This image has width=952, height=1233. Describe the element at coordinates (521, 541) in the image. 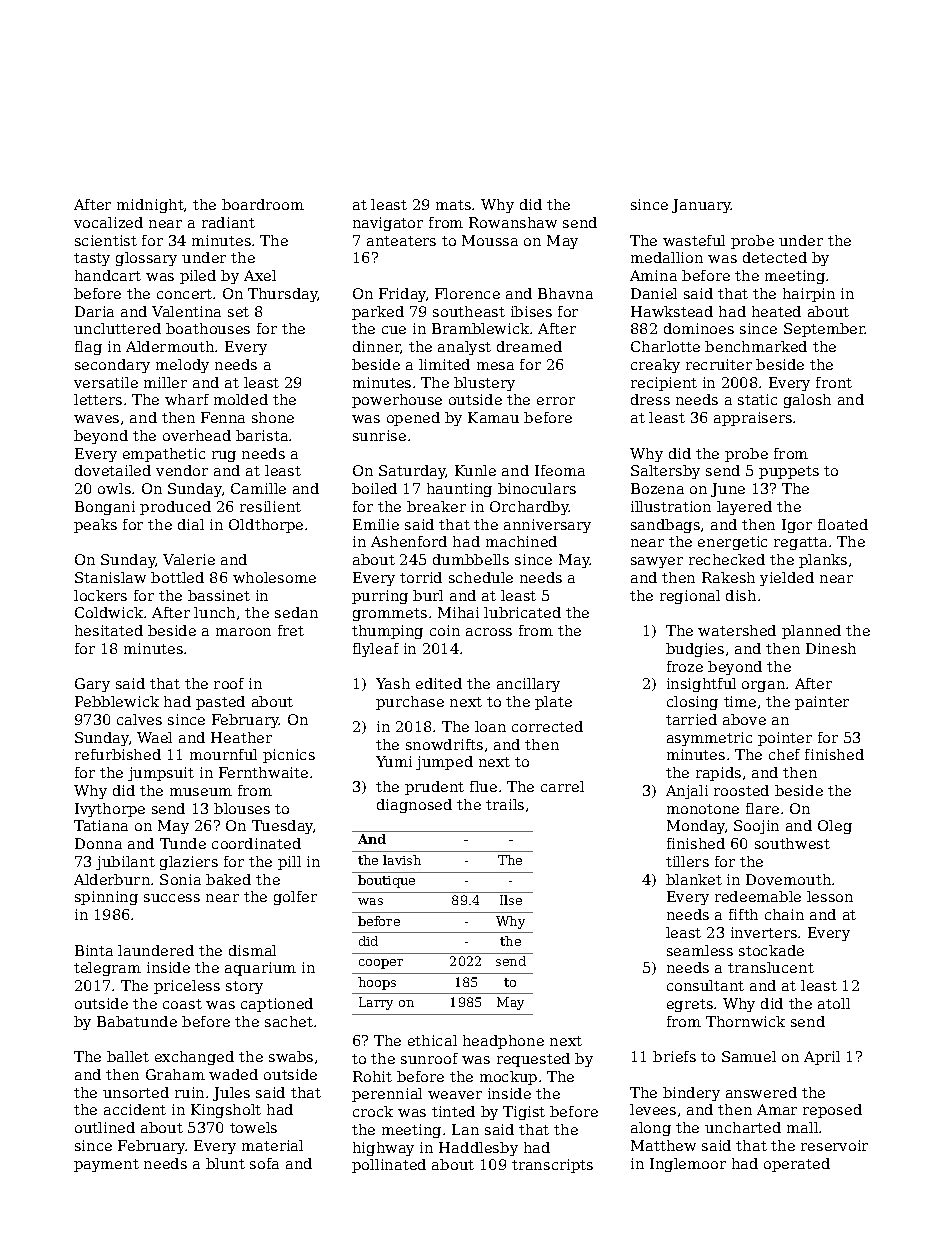

I see `machined` at that location.
